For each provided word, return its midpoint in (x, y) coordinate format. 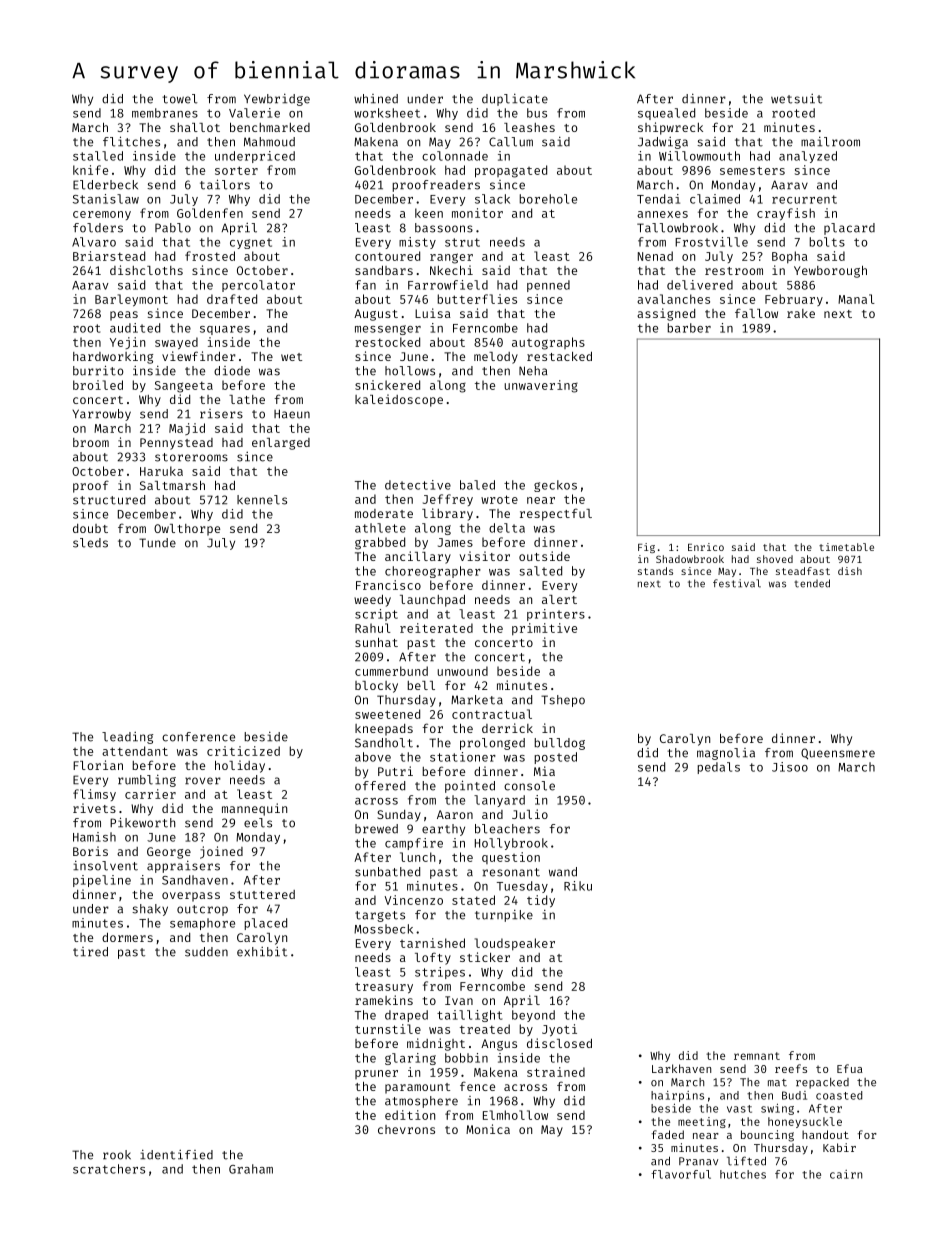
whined (376, 99)
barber (689, 328)
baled (477, 485)
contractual (492, 714)
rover (203, 781)
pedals (718, 768)
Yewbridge (277, 100)
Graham (251, 1169)
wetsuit (796, 99)
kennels (262, 500)
